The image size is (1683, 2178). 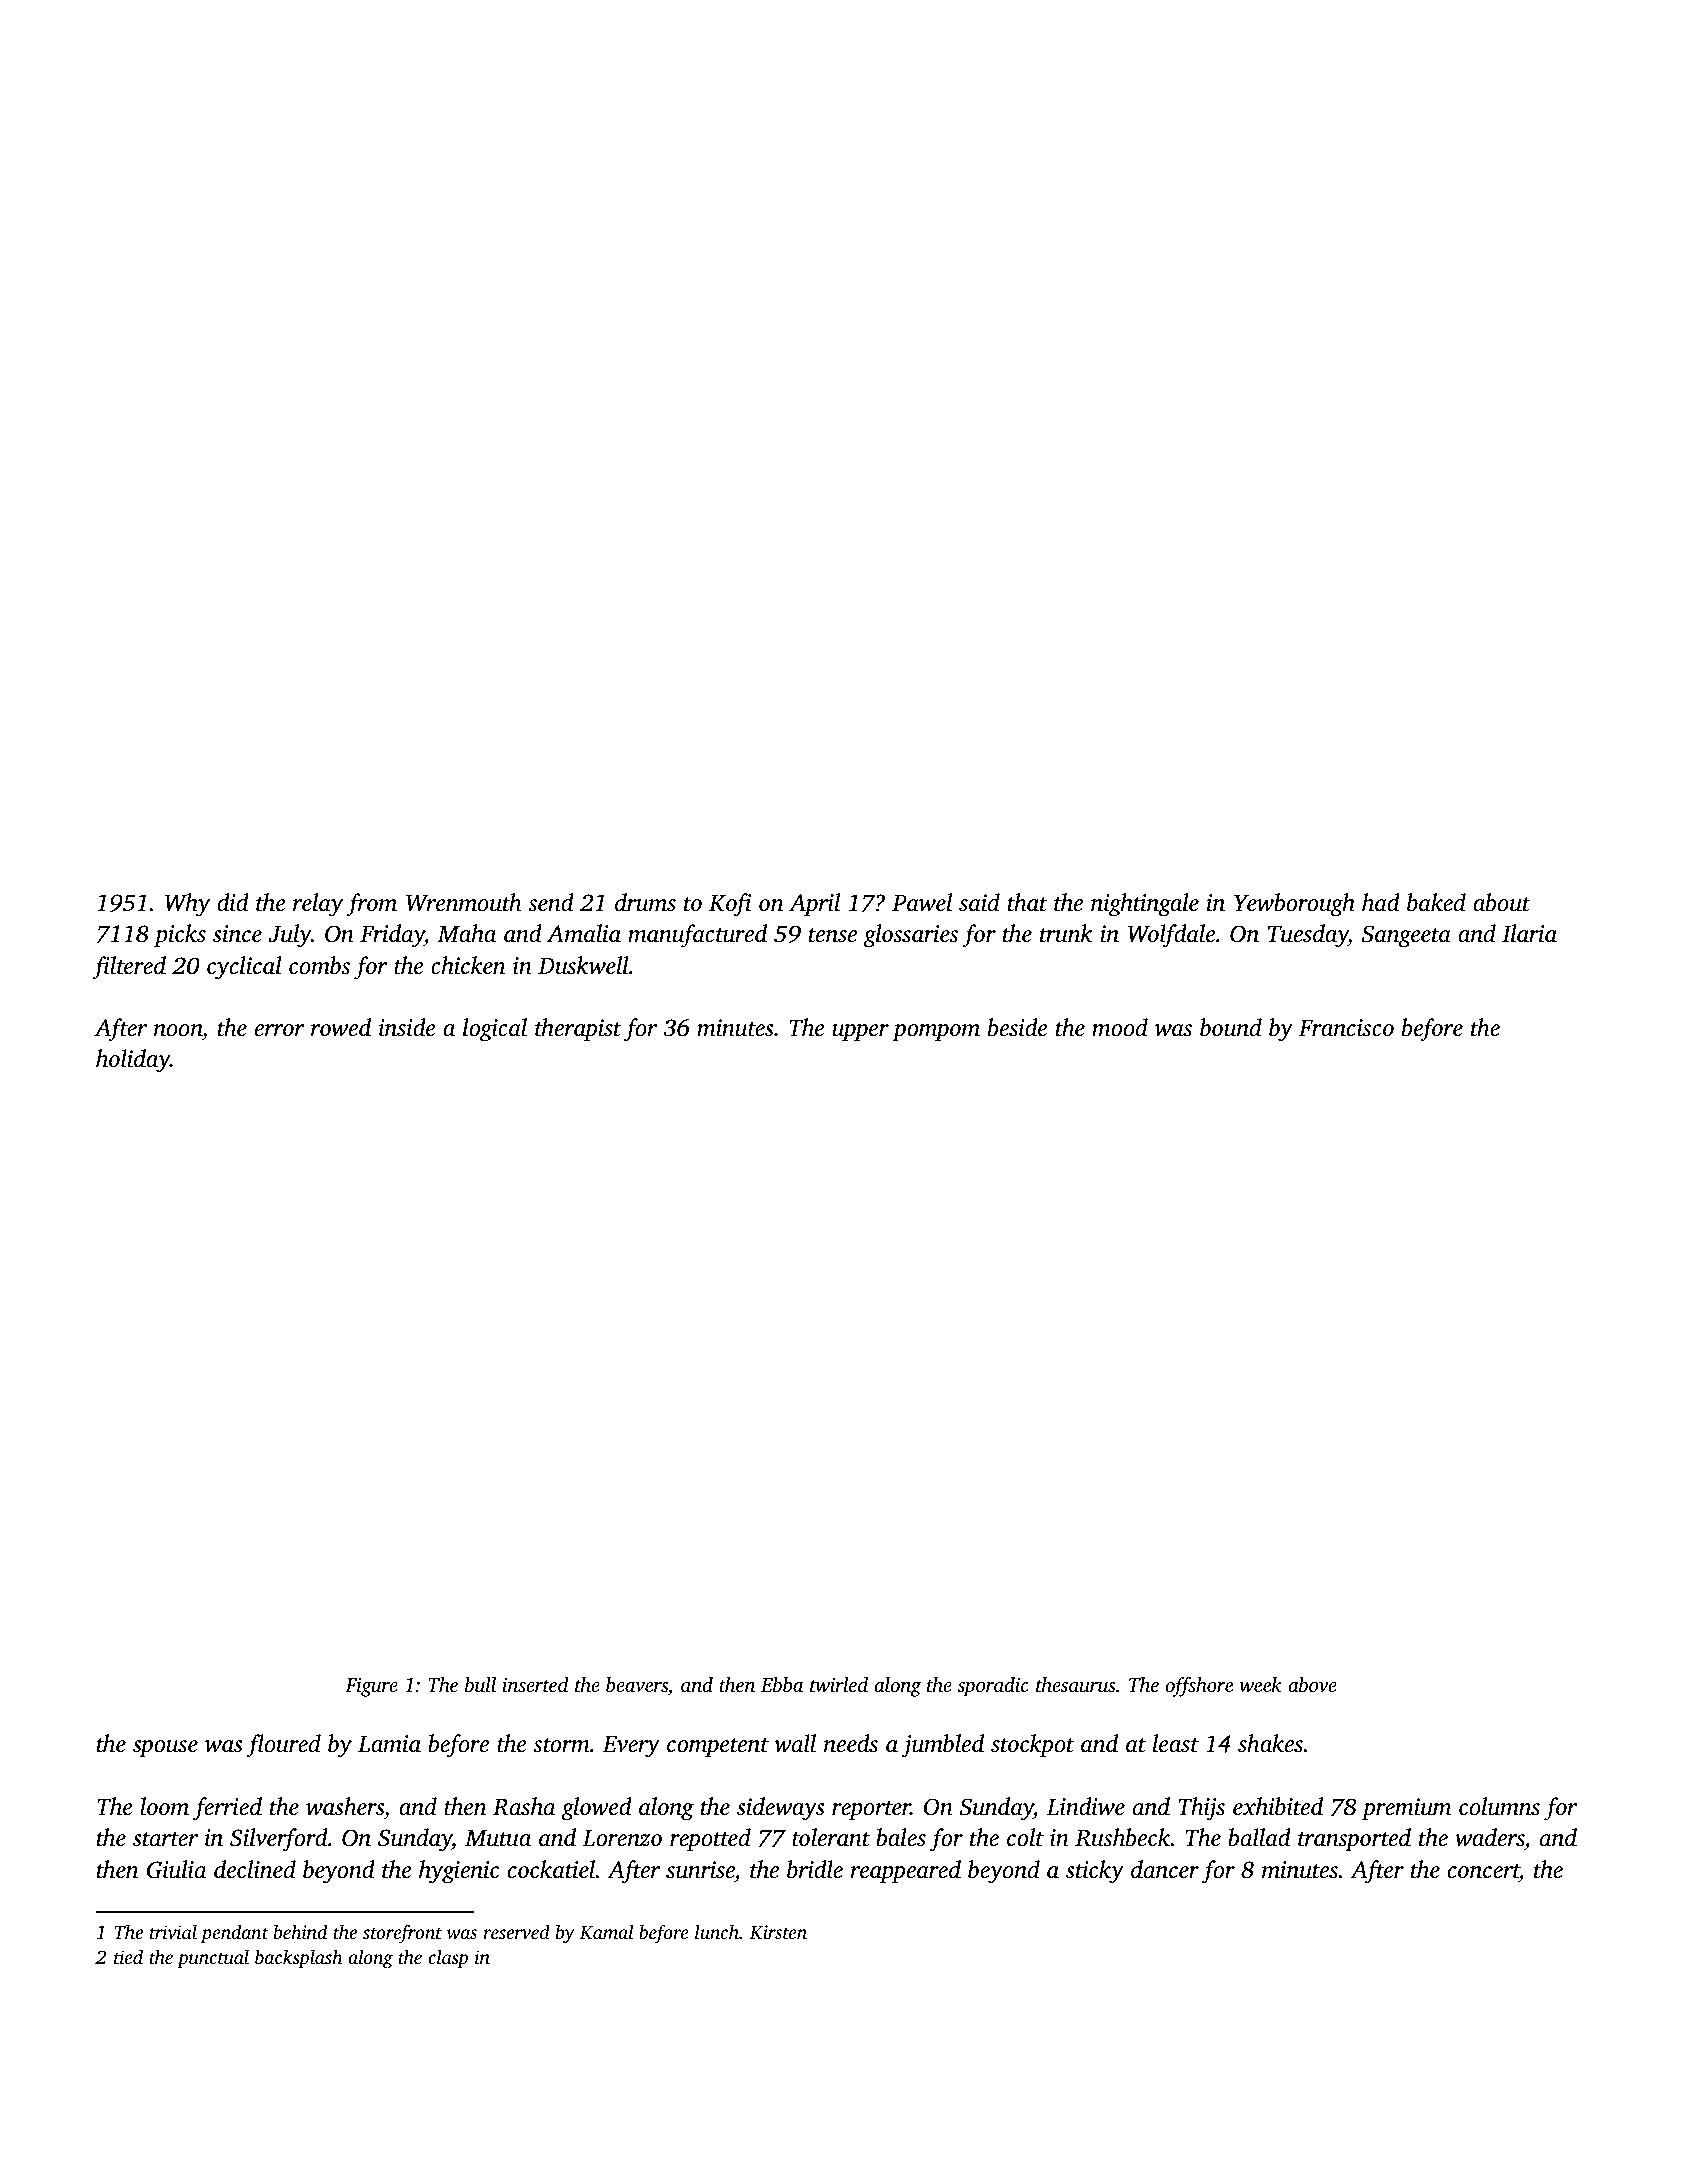 I want to click on said, so click(x=979, y=902).
